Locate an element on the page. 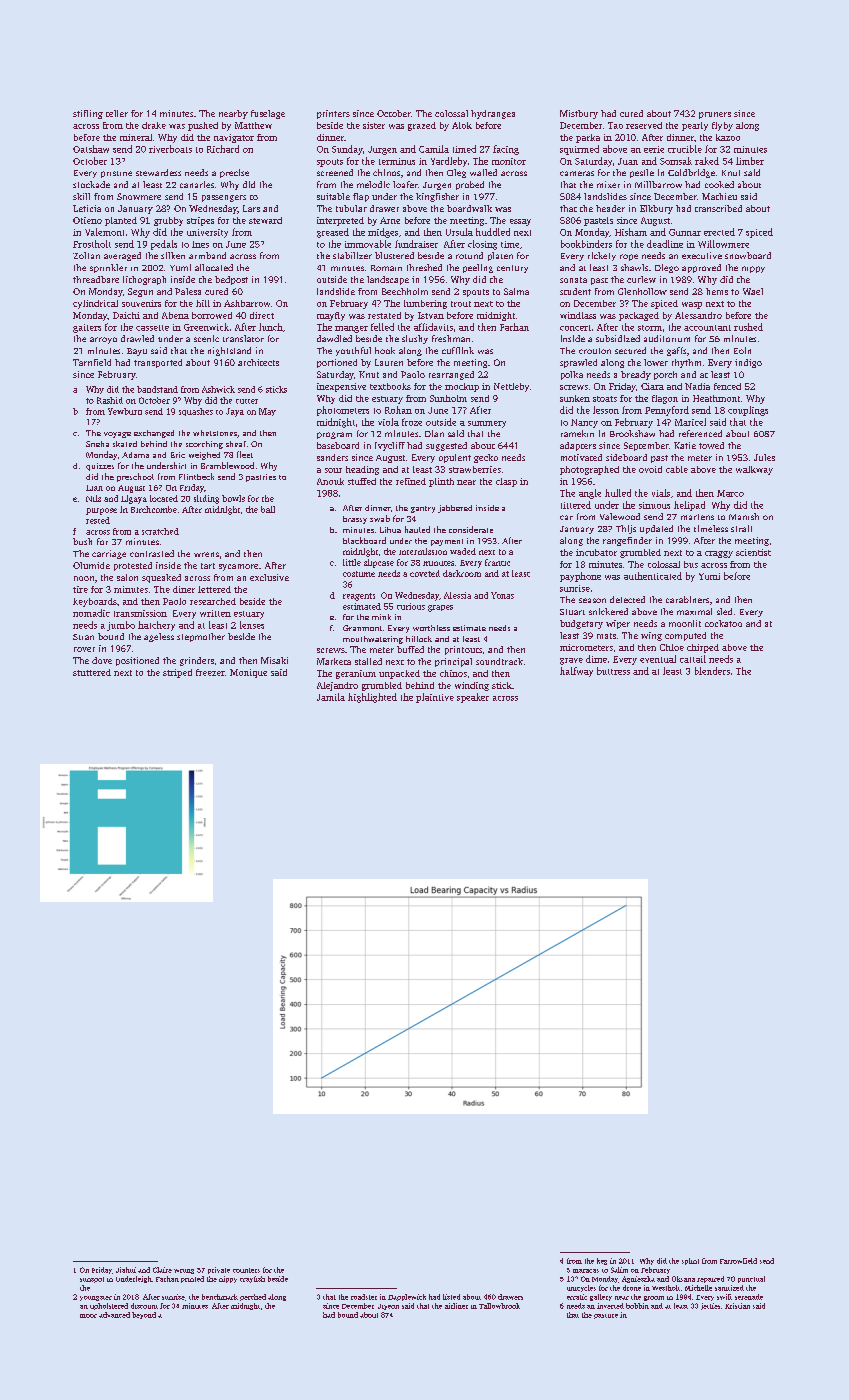  Nils is located at coordinates (93, 498).
